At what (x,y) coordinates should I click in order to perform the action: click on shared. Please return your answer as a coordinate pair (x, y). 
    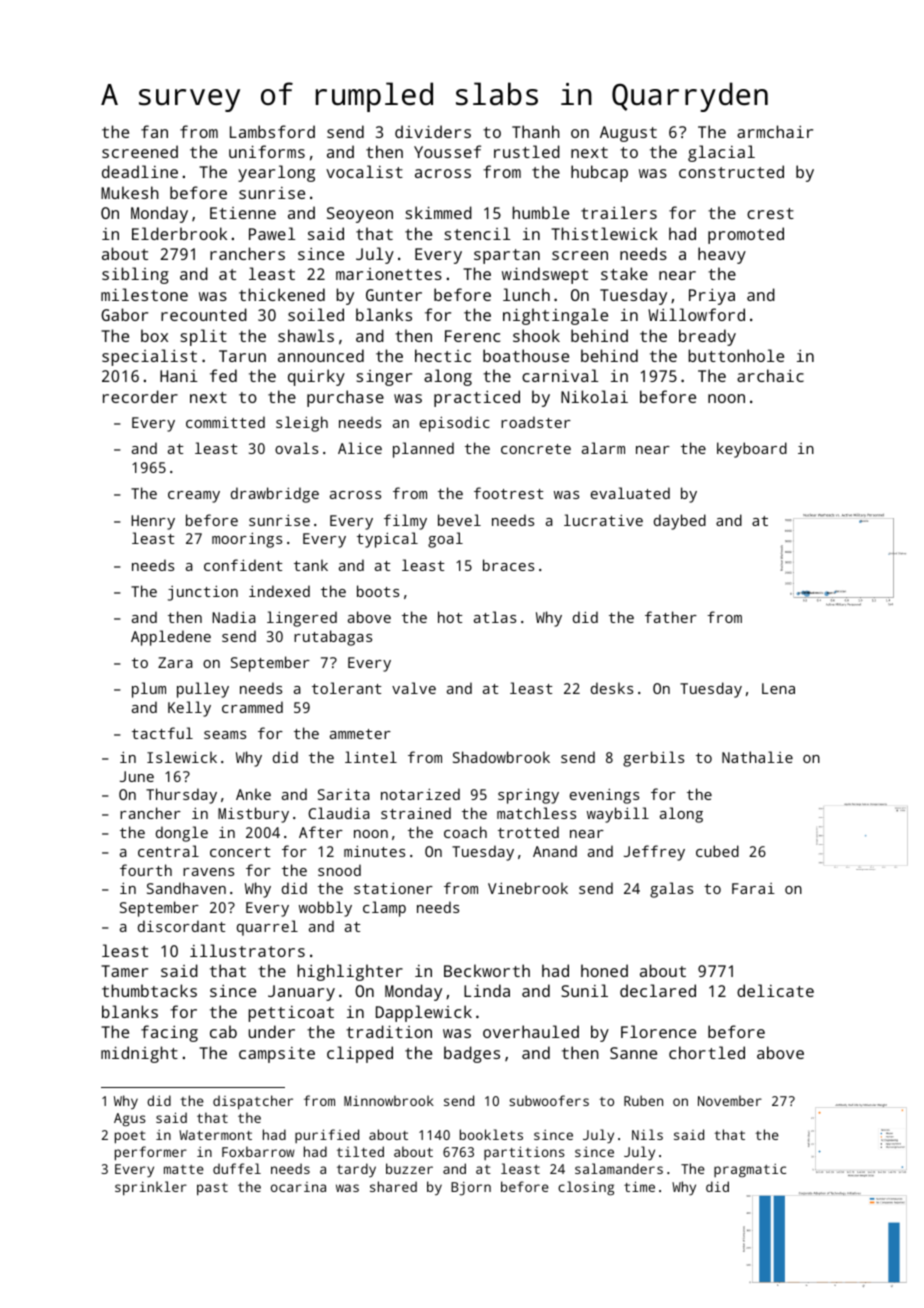
    Looking at the image, I should click on (393, 1186).
